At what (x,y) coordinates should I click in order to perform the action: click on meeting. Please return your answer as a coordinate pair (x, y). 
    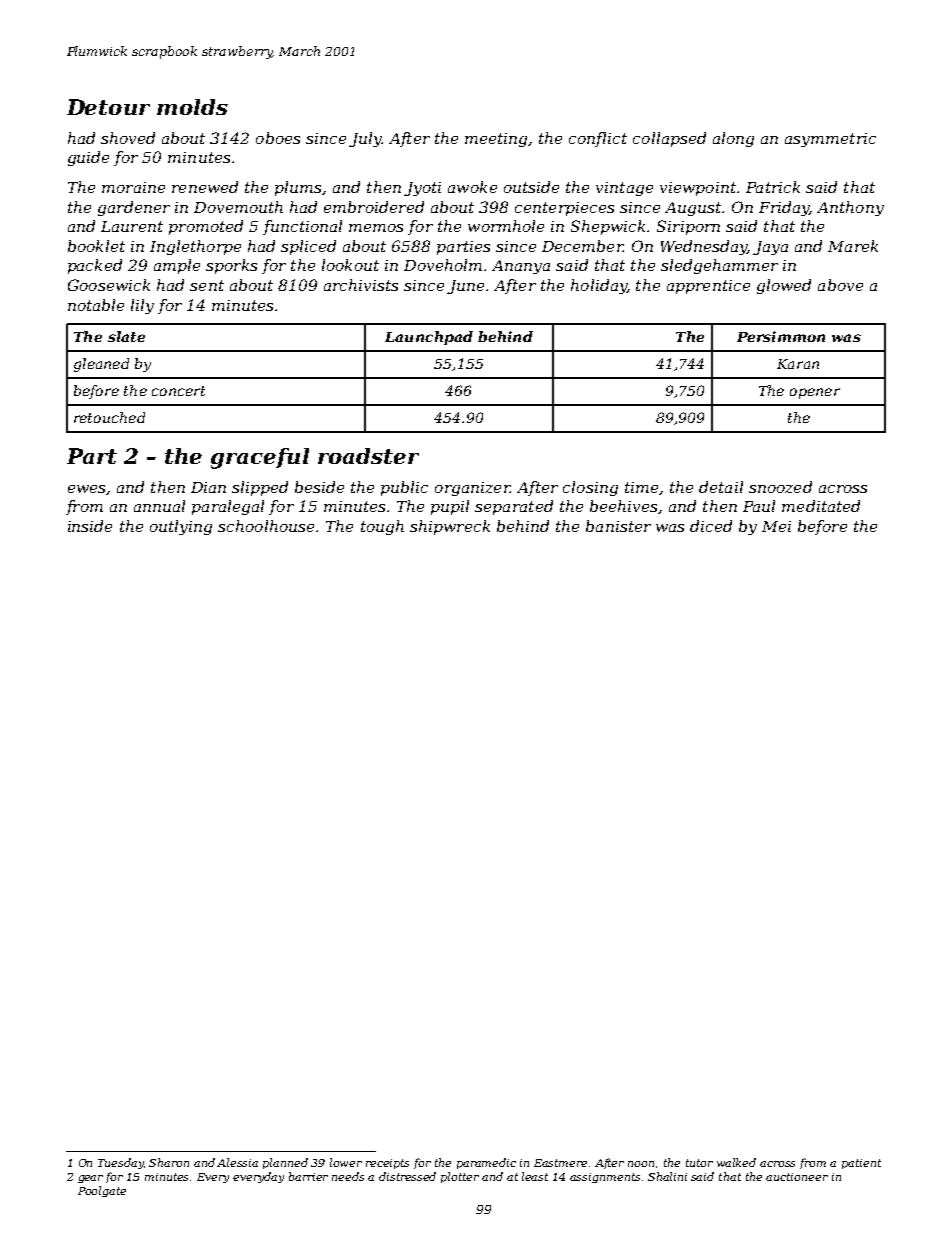
    Looking at the image, I should click on (497, 140).
